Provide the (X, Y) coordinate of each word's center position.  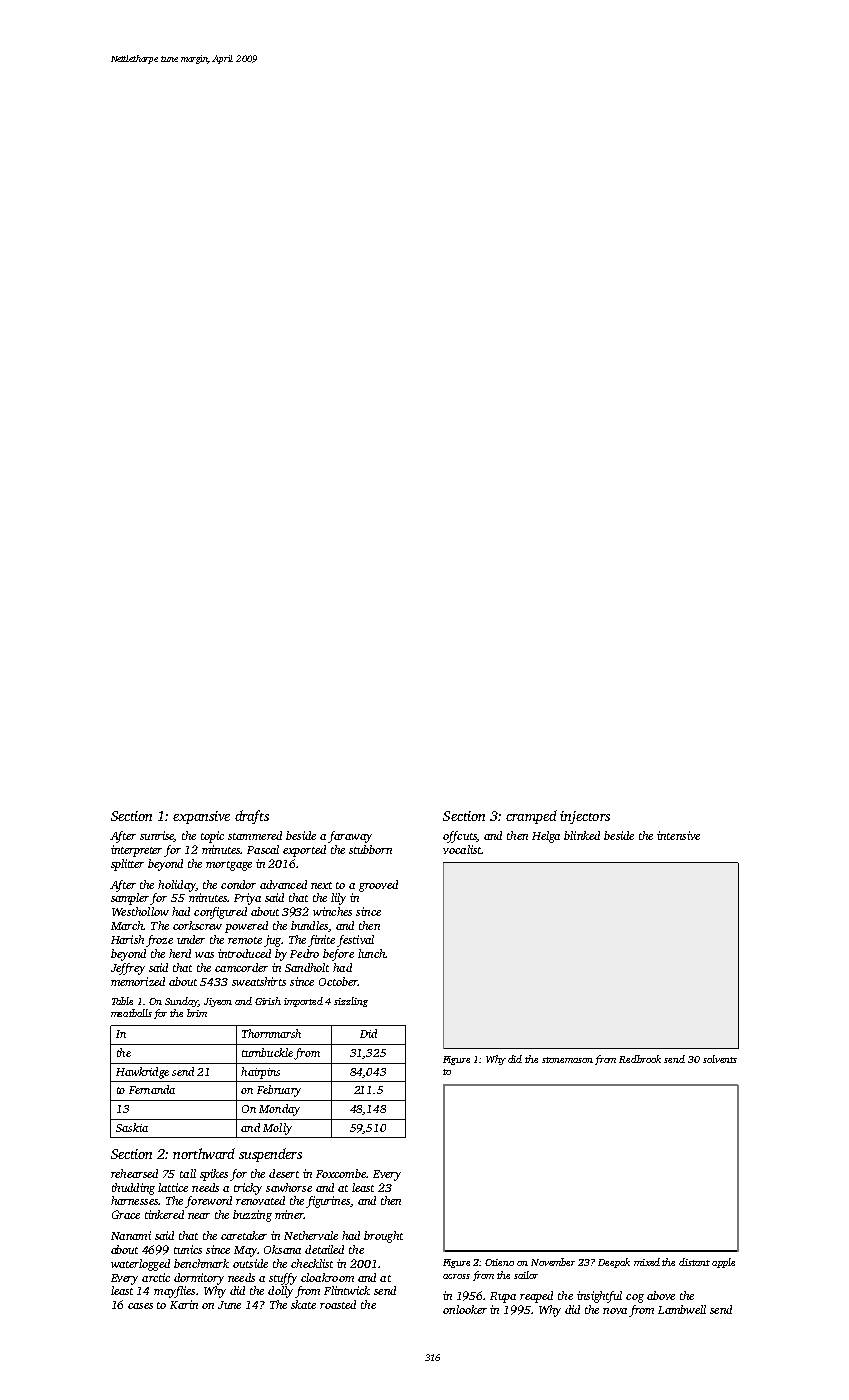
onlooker (465, 1309)
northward (204, 1153)
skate (303, 1304)
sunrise (157, 836)
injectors (585, 817)
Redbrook (640, 1059)
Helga (546, 837)
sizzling (351, 1002)
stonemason (567, 1060)
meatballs (131, 1013)
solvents (720, 1059)
